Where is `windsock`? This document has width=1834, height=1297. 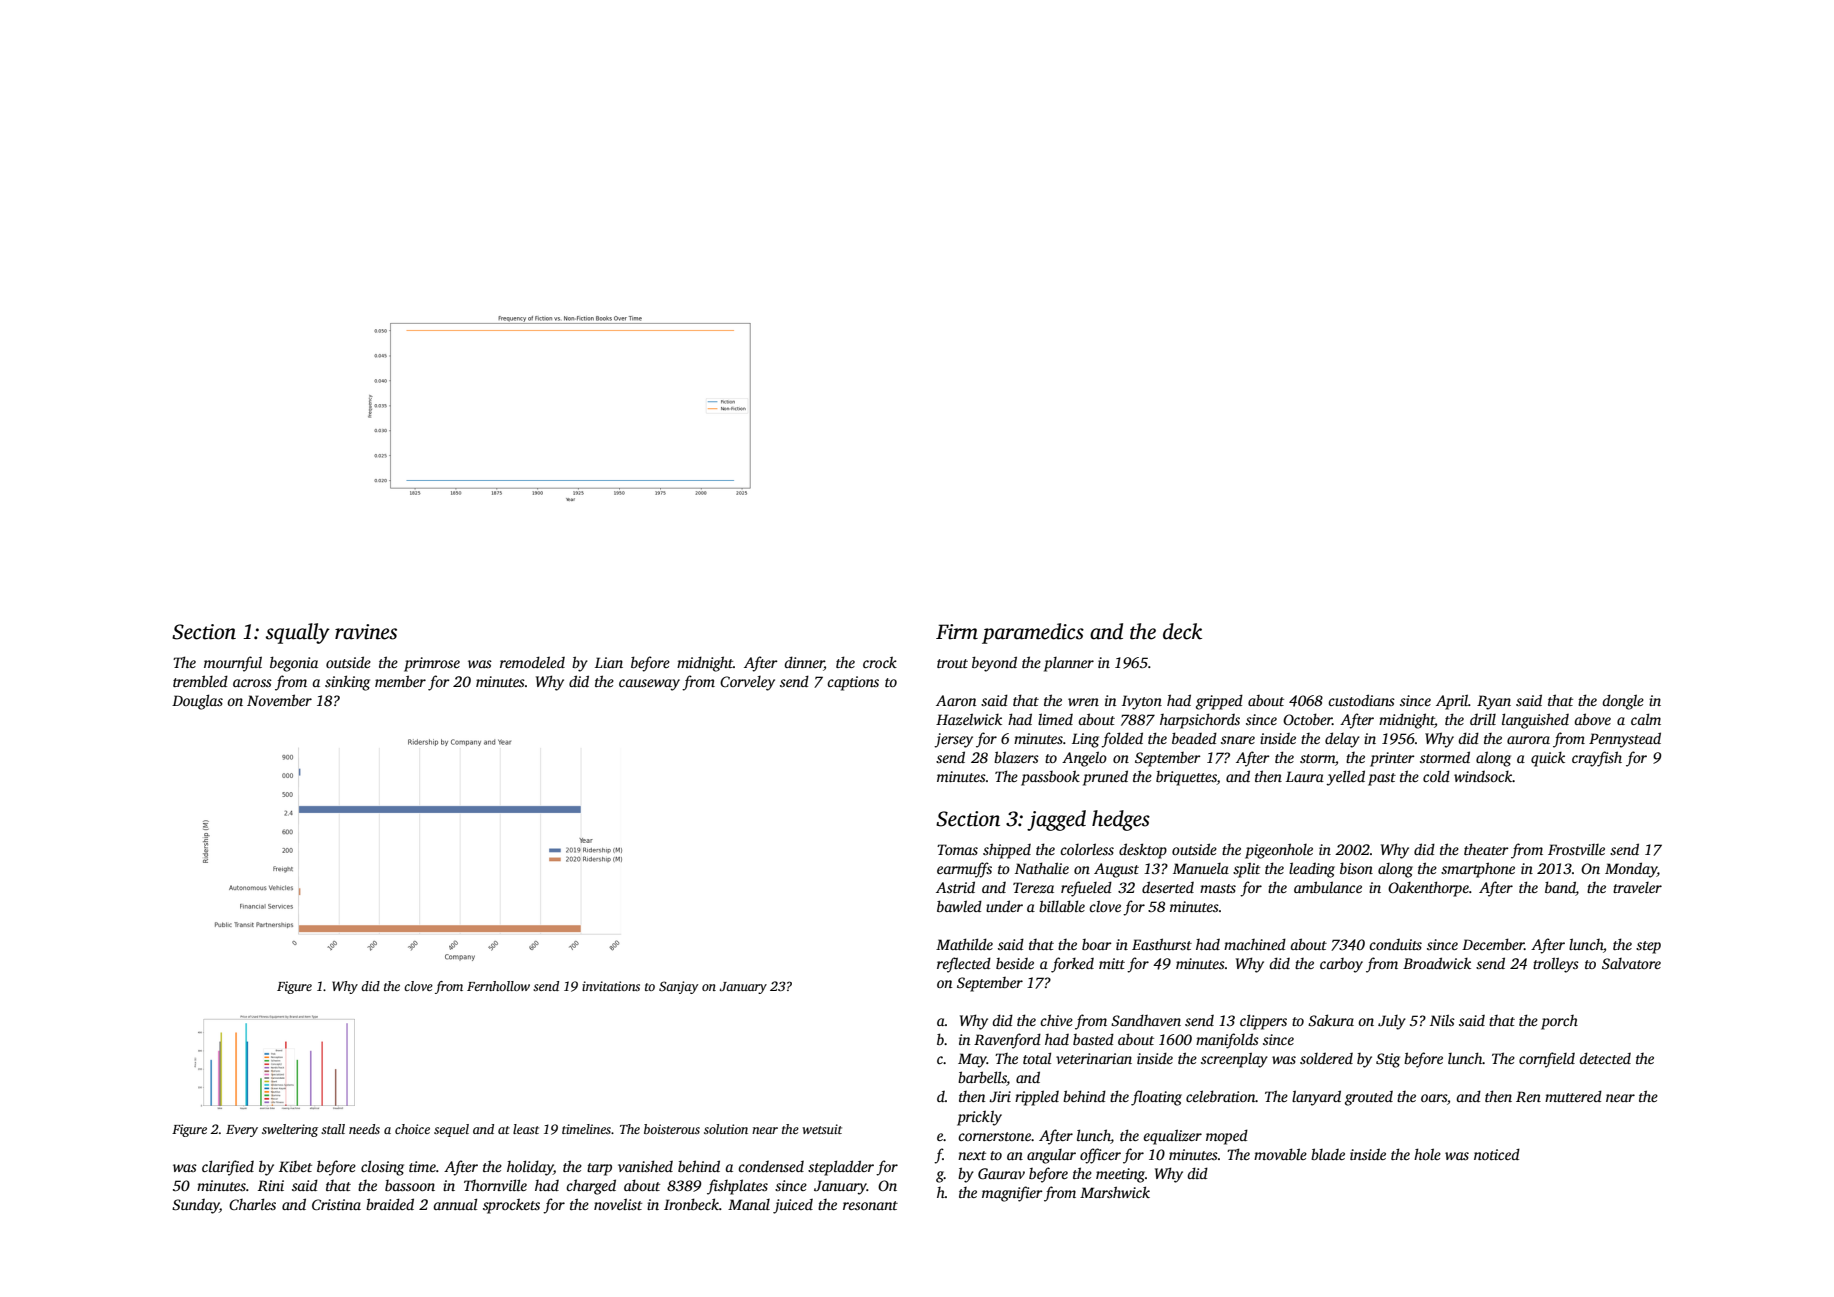
windsock is located at coordinates (1483, 776).
